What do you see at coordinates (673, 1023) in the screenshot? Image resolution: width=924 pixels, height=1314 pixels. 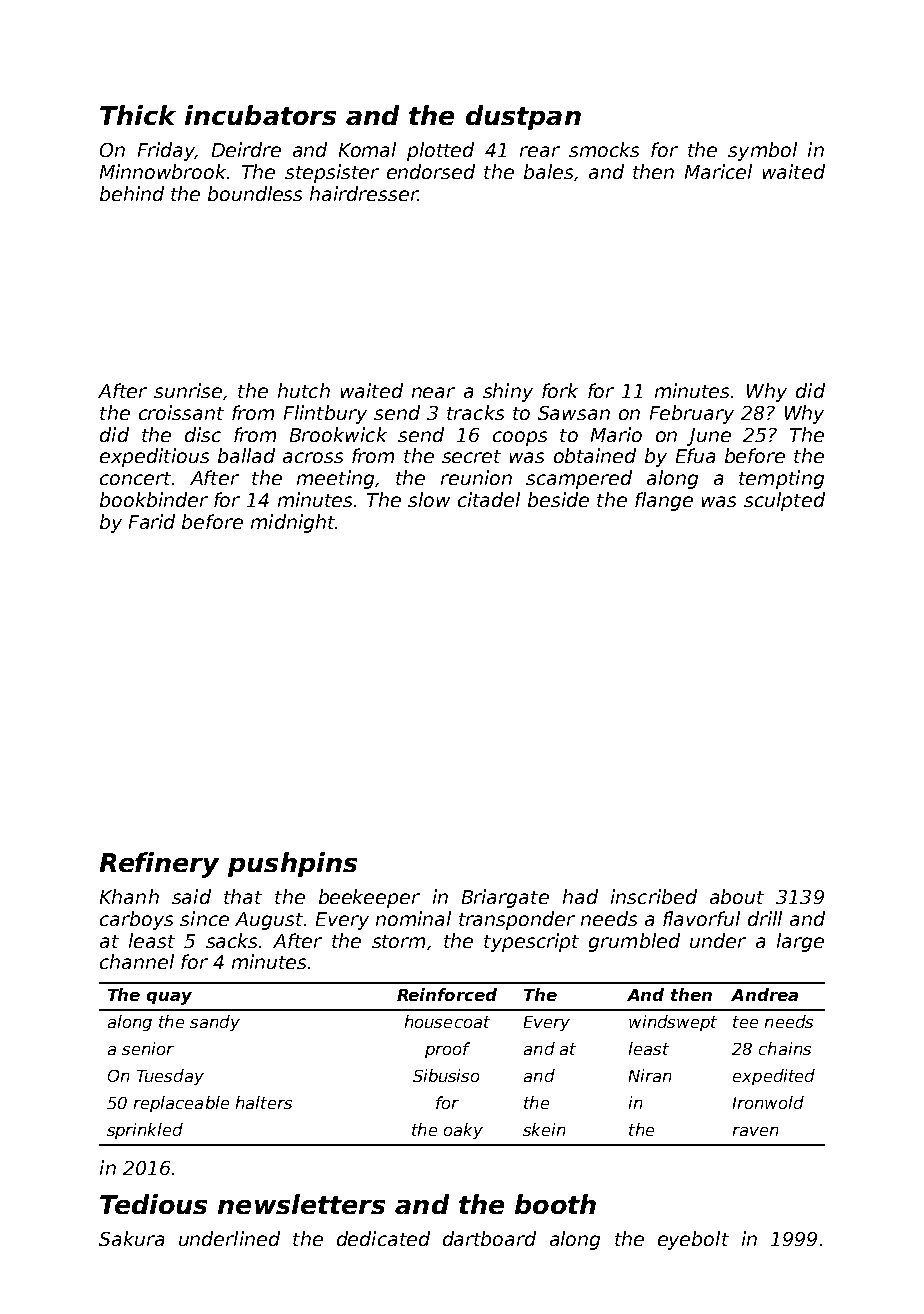 I see `windswept` at bounding box center [673, 1023].
